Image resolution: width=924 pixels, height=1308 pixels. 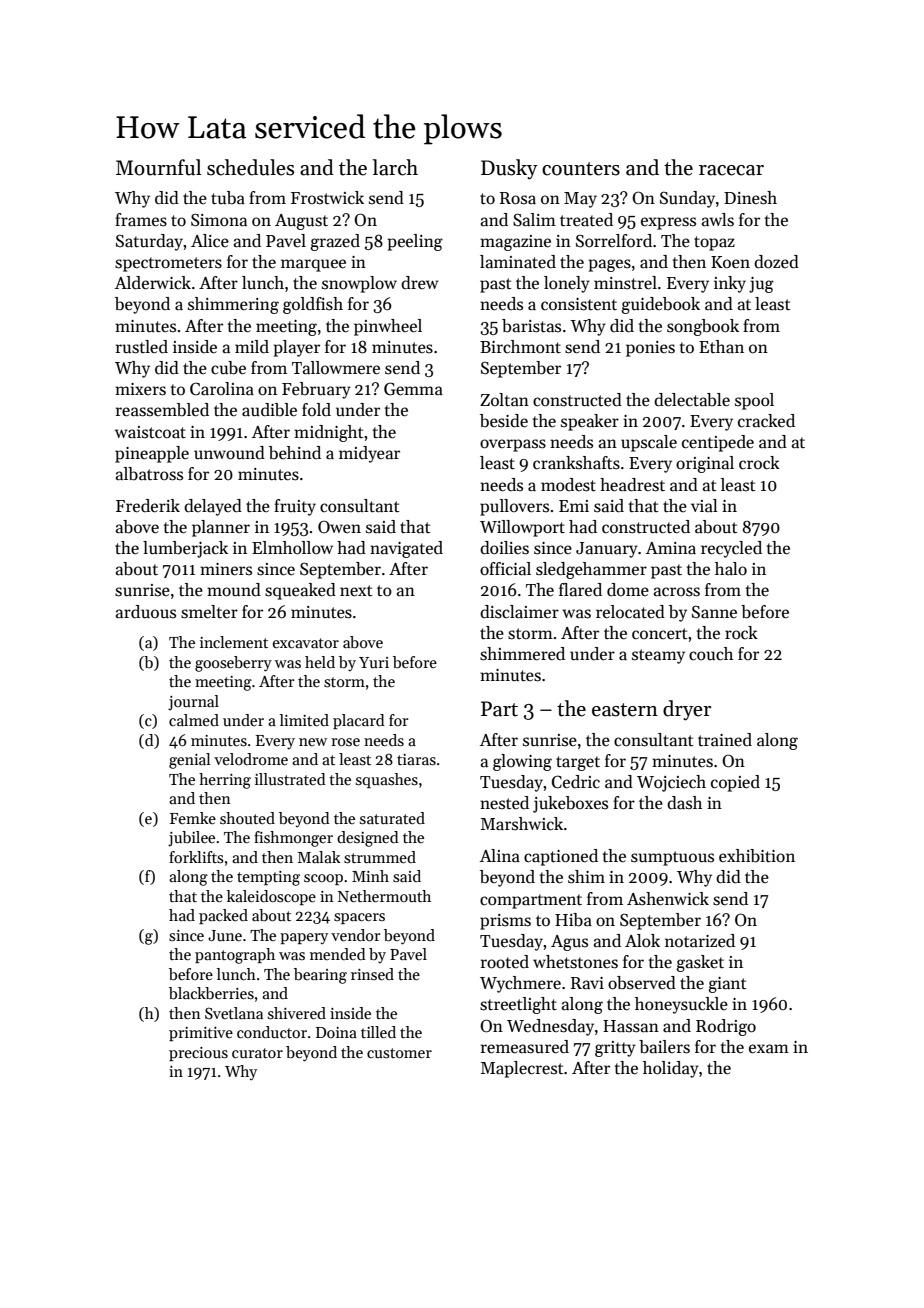 I want to click on Mournful, so click(x=158, y=167).
